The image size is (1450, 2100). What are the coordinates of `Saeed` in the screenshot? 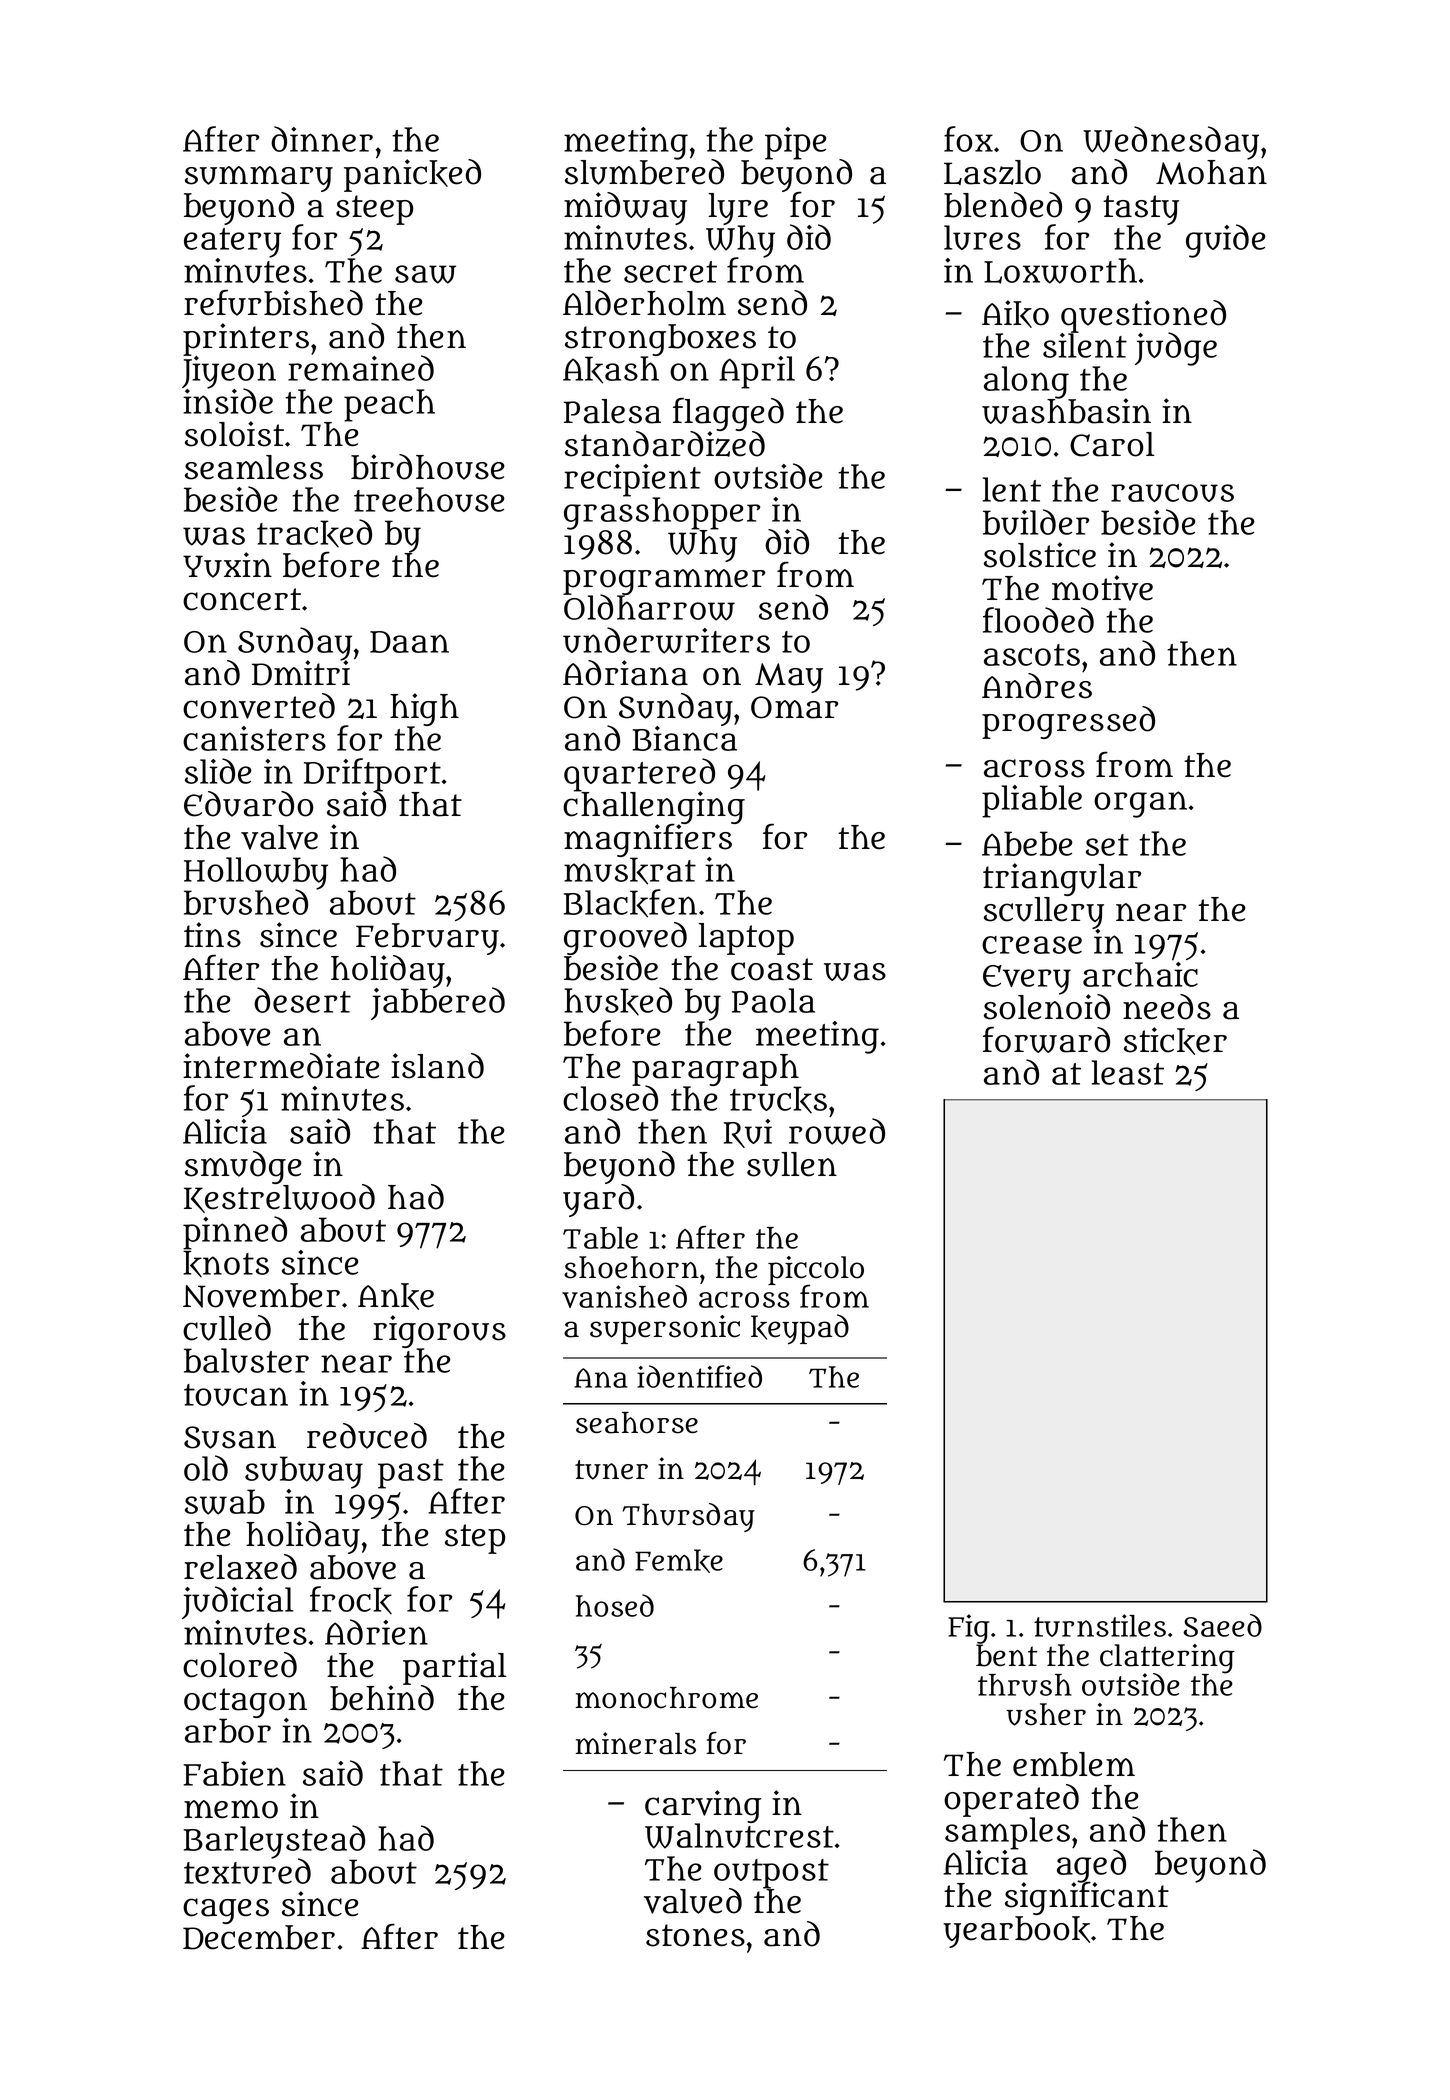 It's located at (1222, 1625).
